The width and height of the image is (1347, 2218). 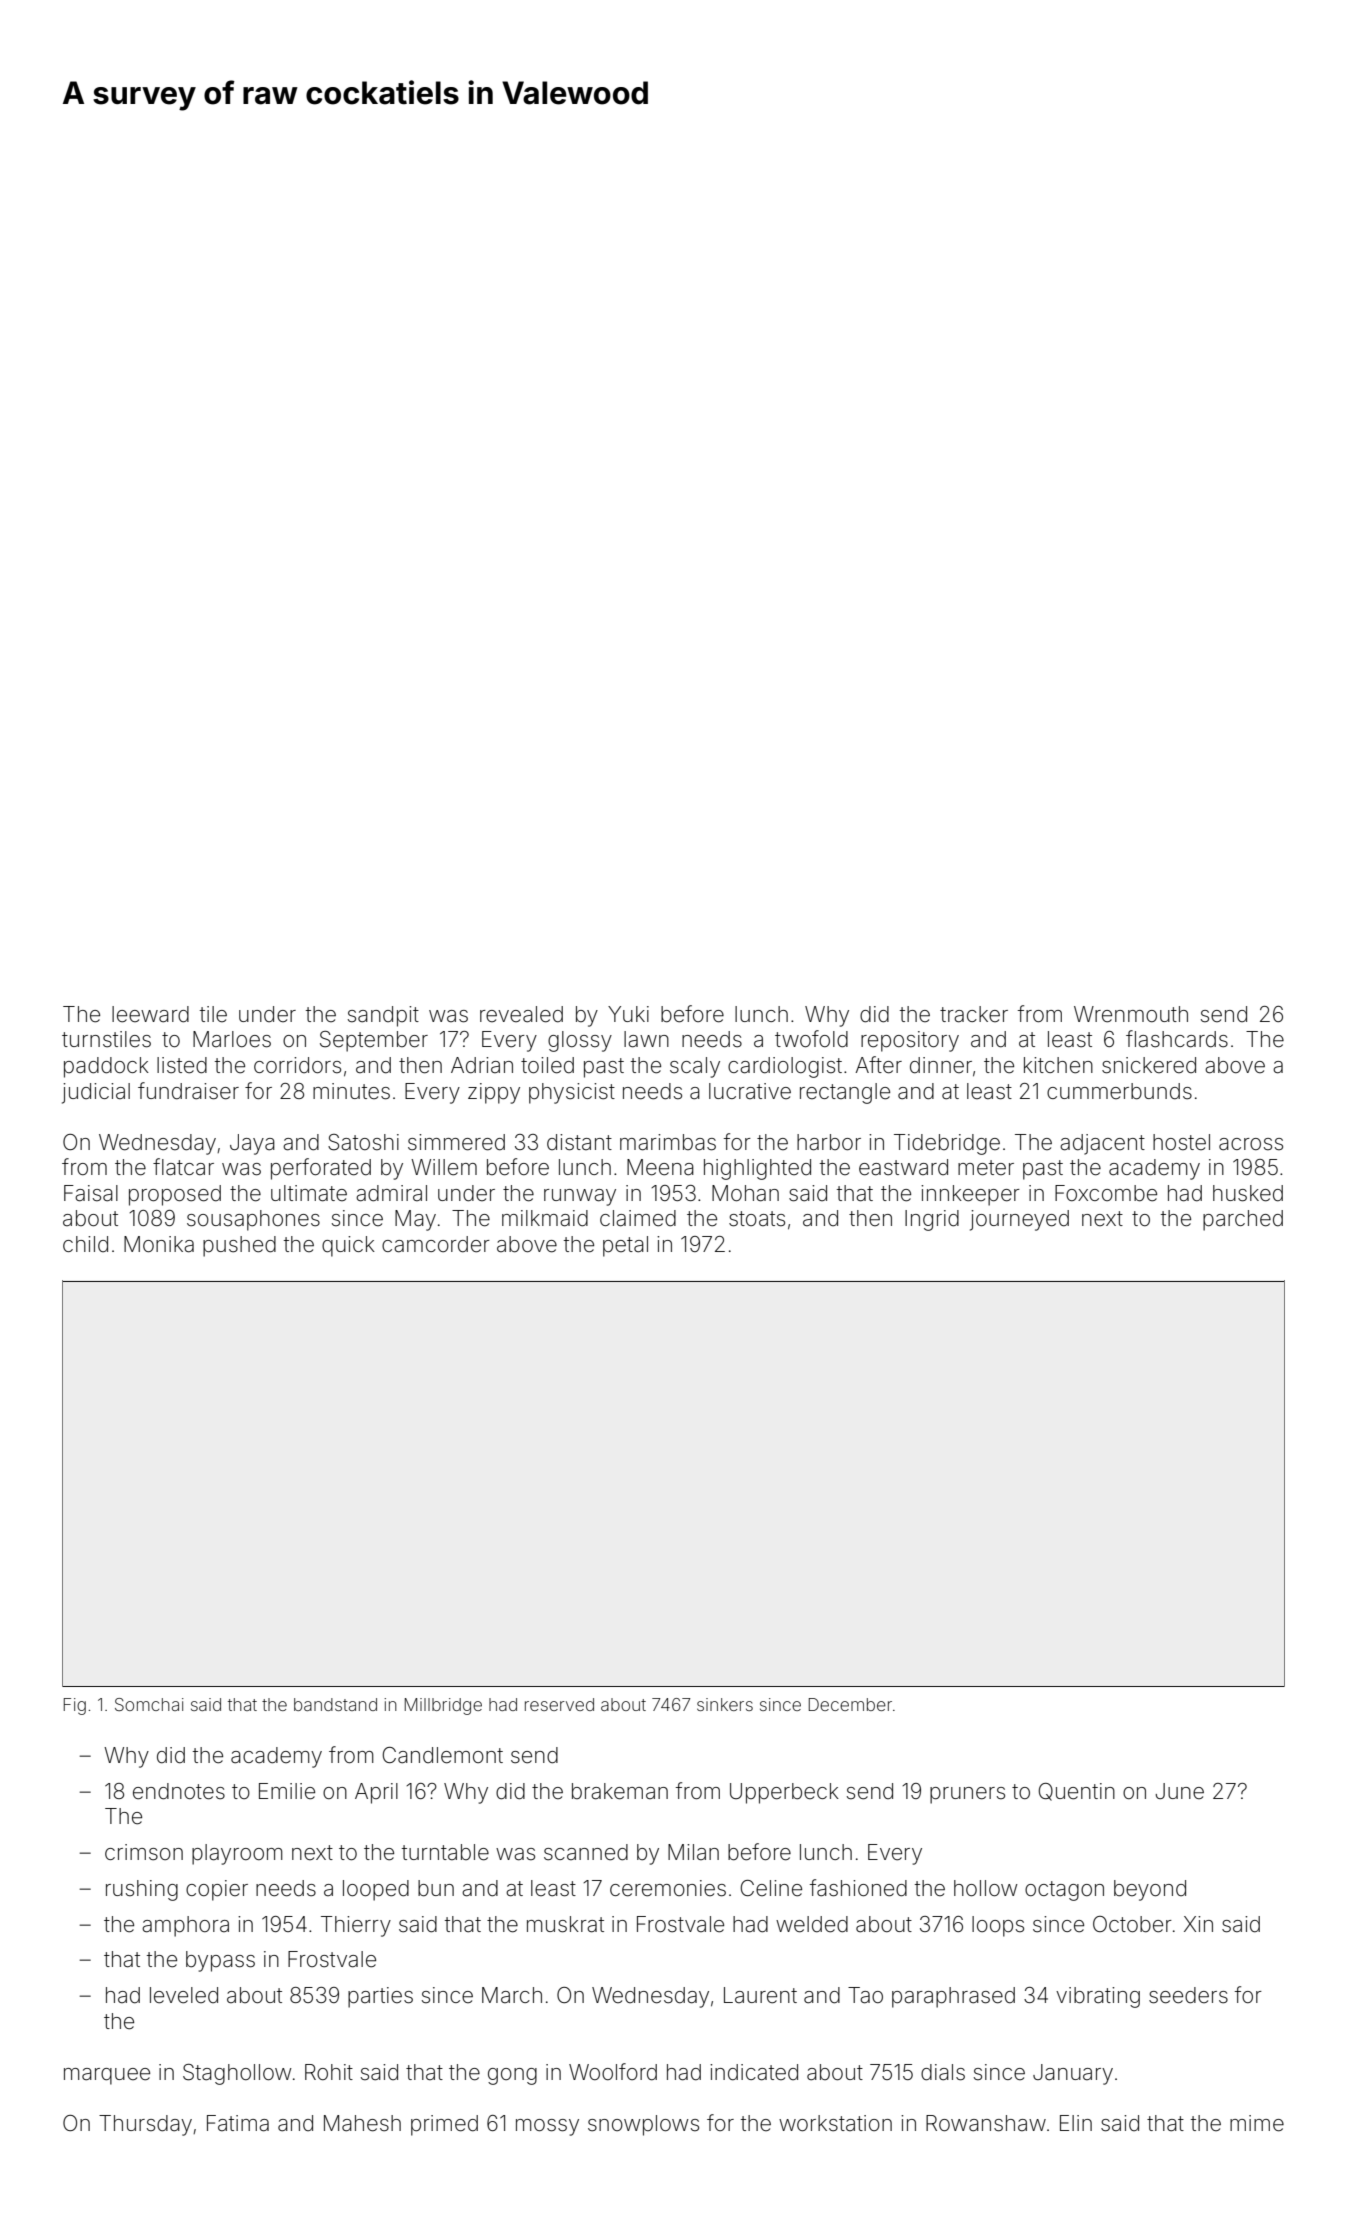 I want to click on December, so click(x=850, y=1704).
